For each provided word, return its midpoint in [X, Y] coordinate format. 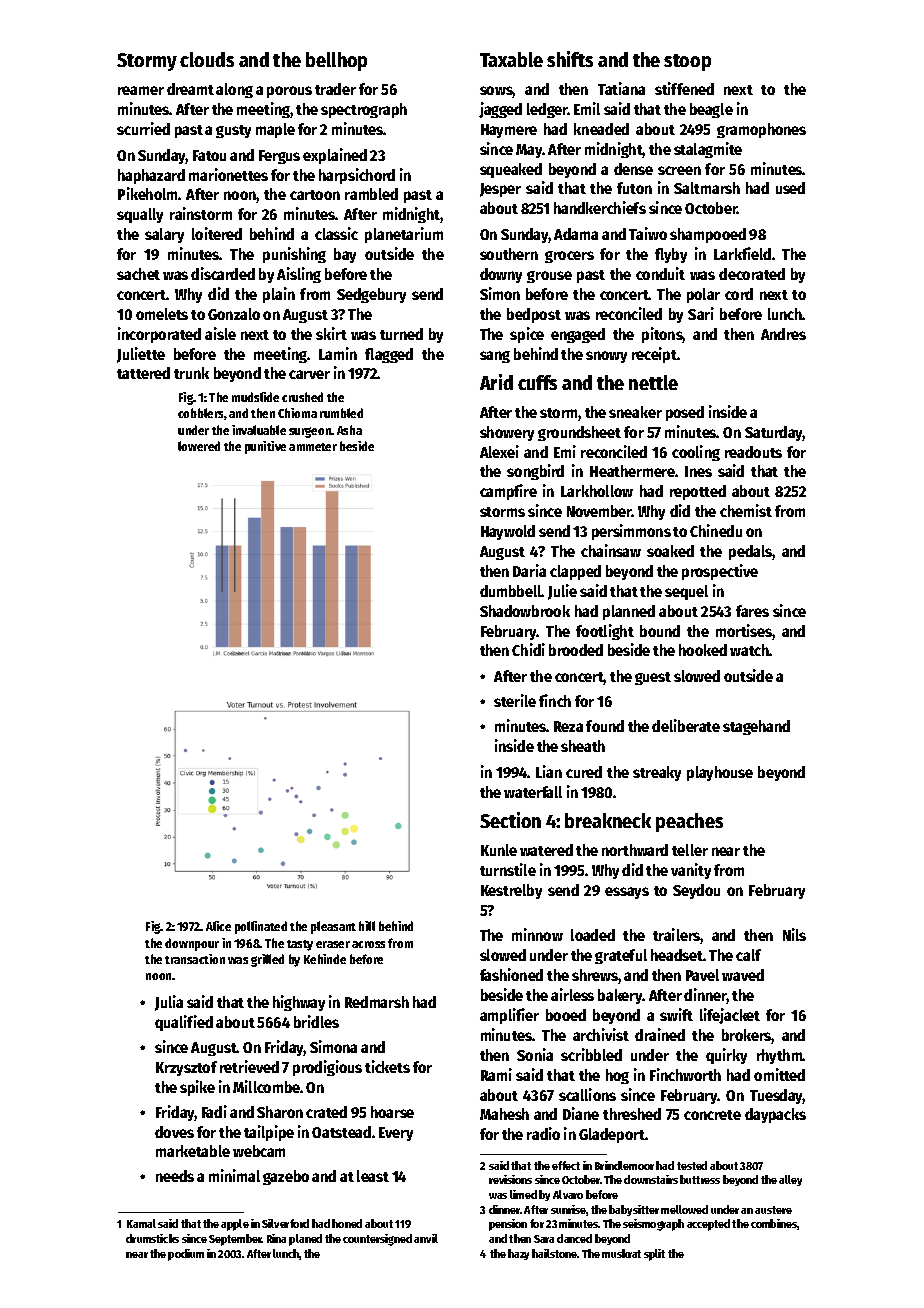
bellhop [336, 61]
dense [633, 169]
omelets [162, 314]
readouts [753, 452]
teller [690, 850]
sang [495, 357]
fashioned [511, 974]
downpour [192, 944]
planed [305, 1240]
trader [335, 89]
